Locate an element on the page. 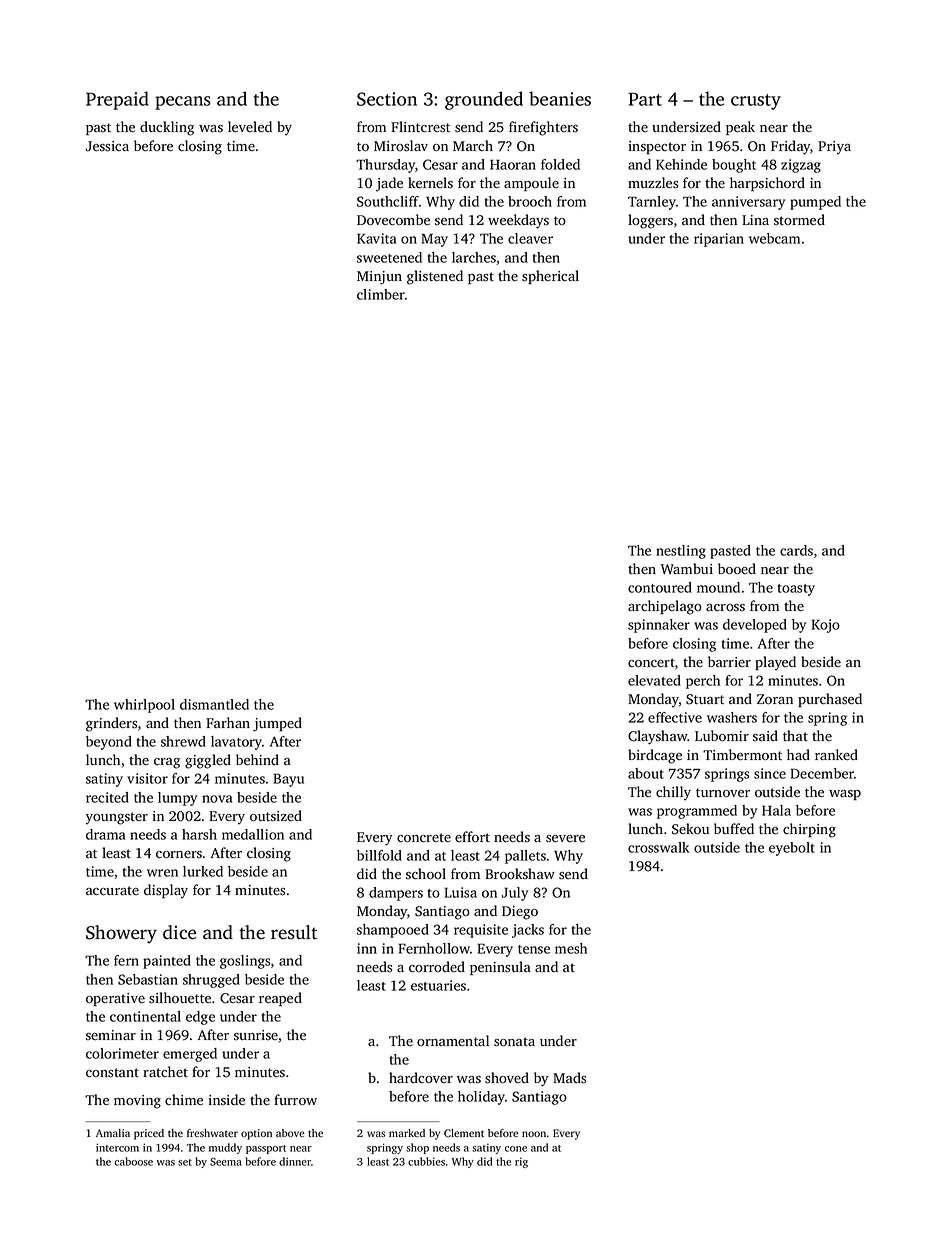 The image size is (952, 1233). whirlpool is located at coordinates (144, 706).
